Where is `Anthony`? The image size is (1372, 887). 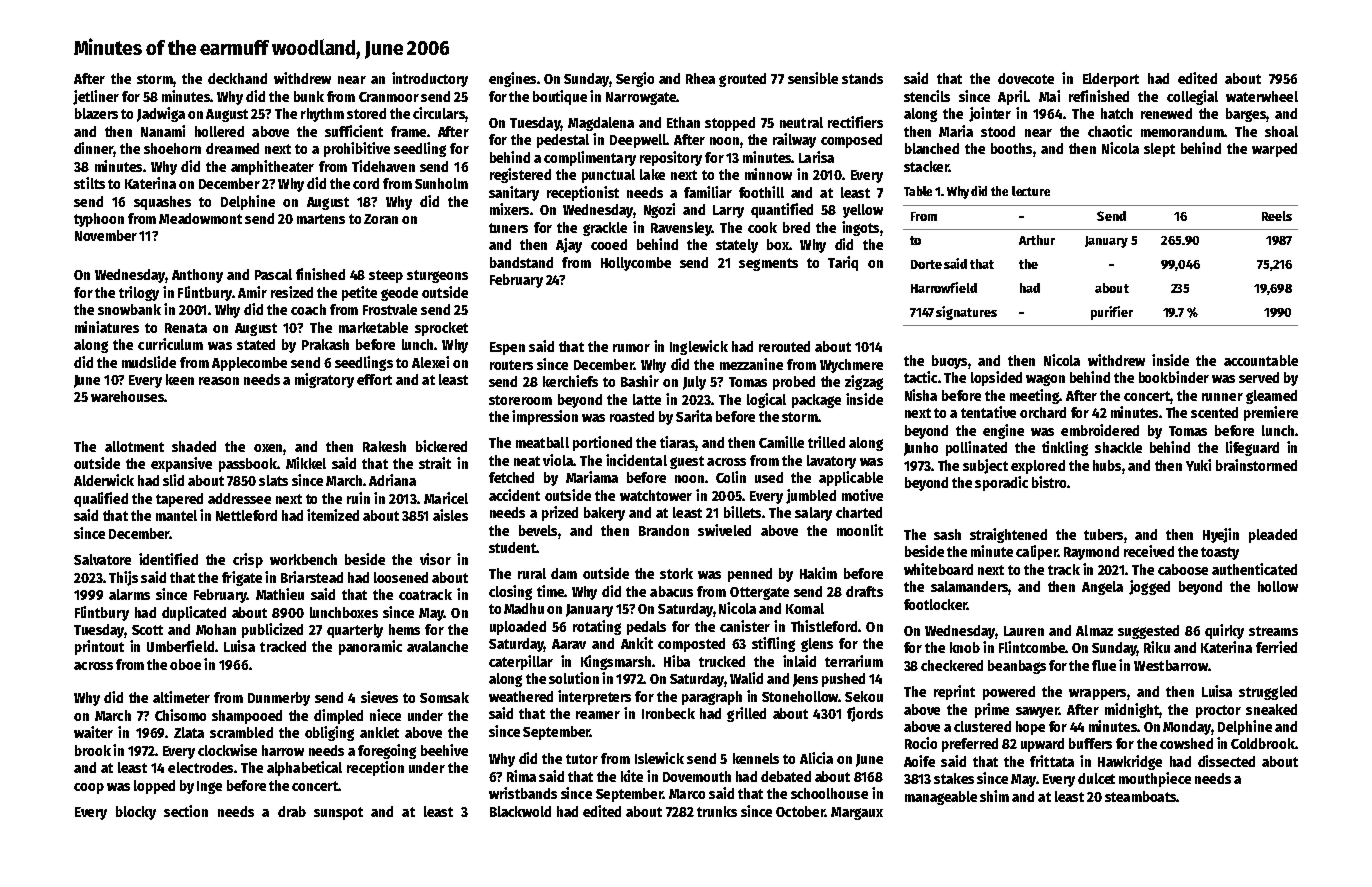
Anthony is located at coordinates (197, 276).
